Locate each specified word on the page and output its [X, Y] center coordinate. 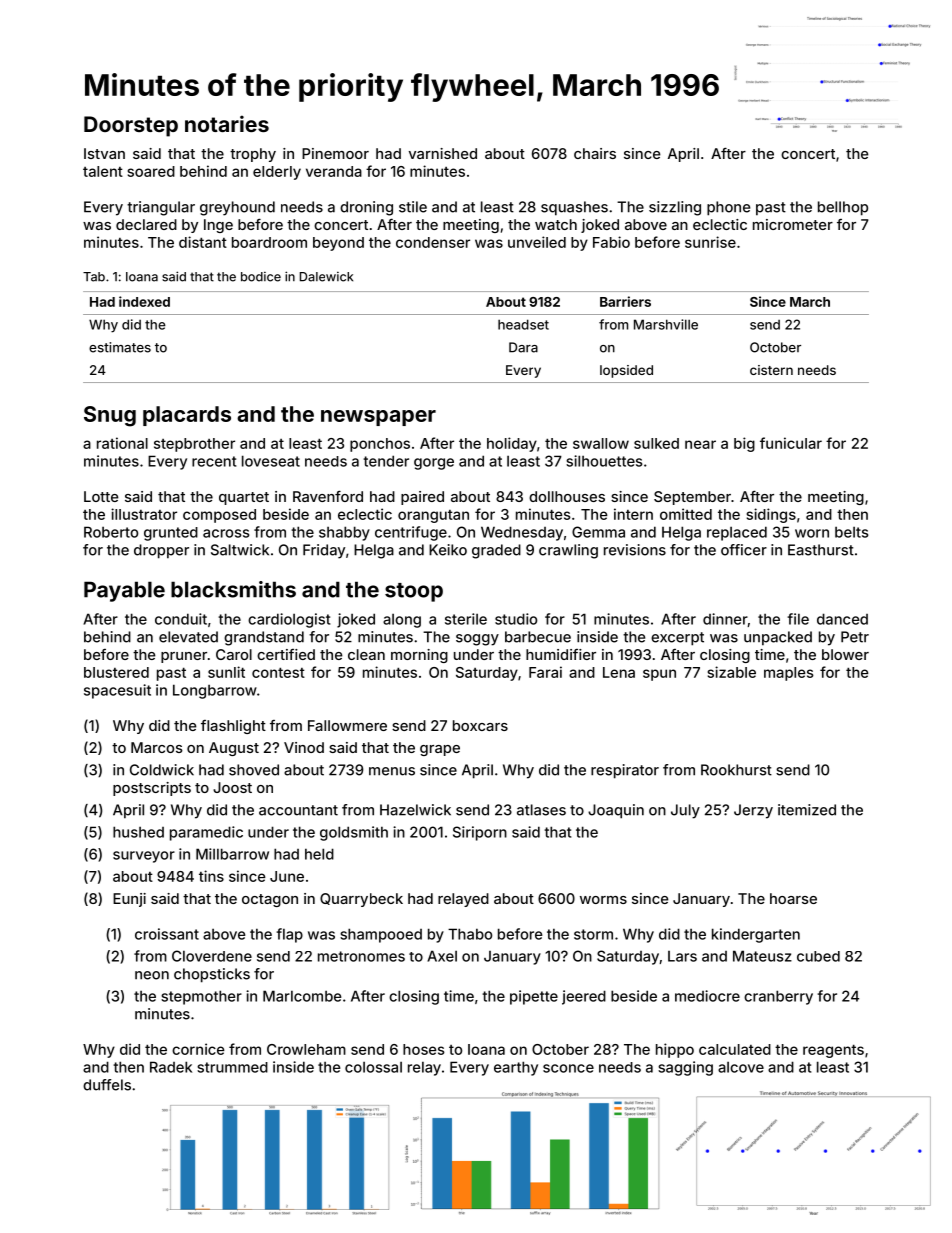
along [402, 621]
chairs [595, 153]
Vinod [304, 747]
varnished [443, 153]
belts [851, 532]
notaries [227, 123]
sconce [568, 1068]
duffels [107, 1085]
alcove [741, 1067]
